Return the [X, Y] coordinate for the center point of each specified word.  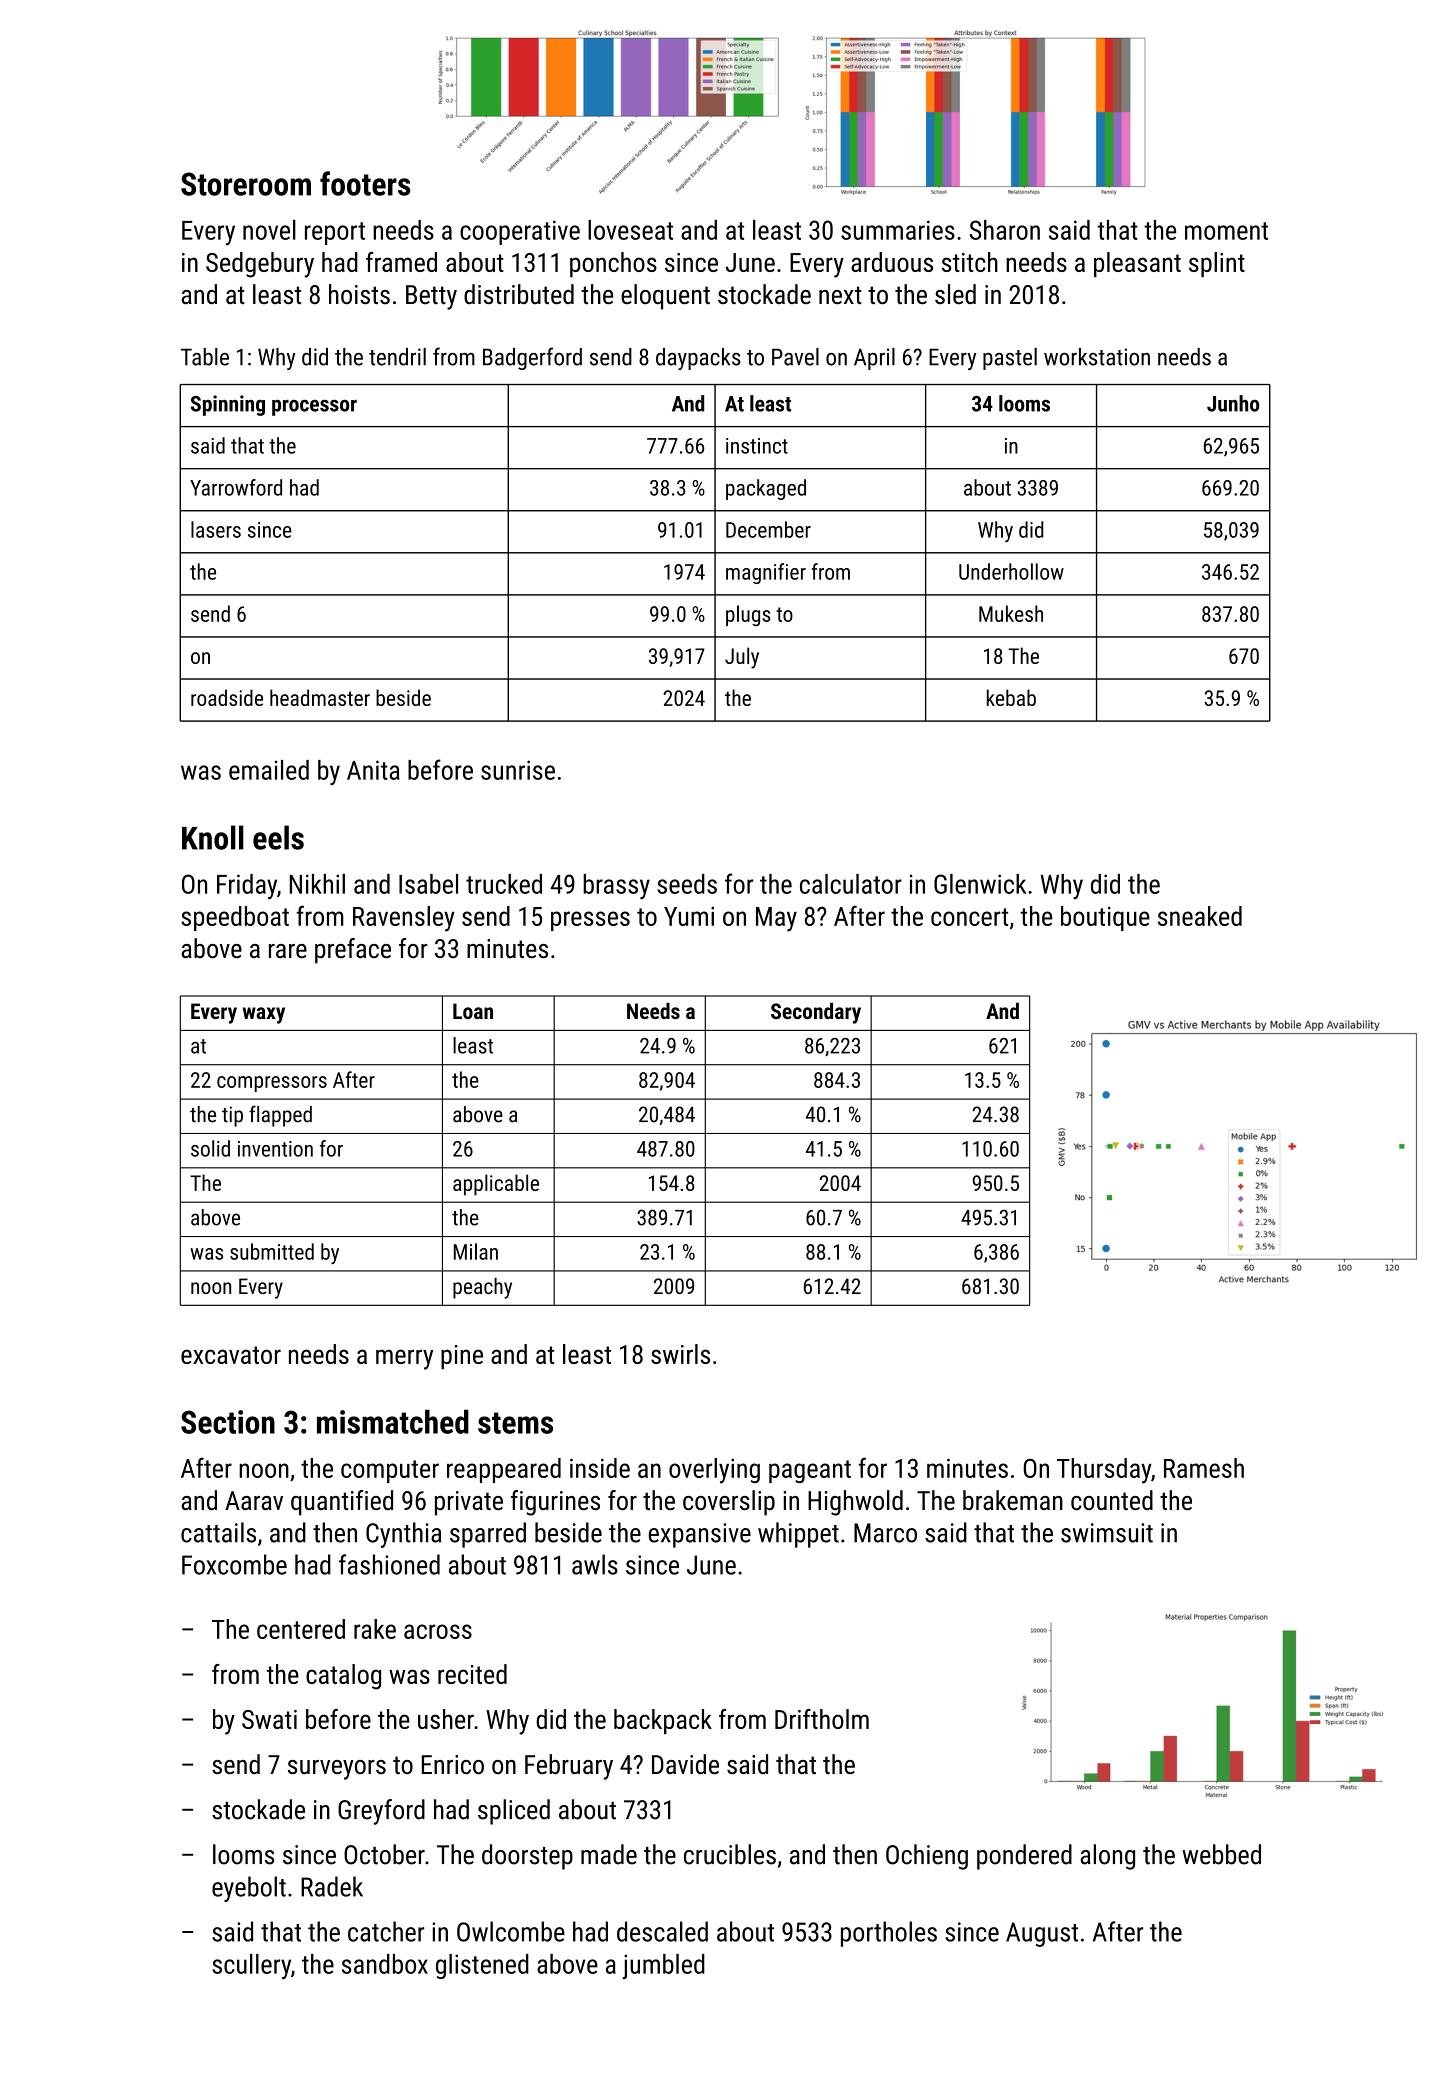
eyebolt [249, 1889]
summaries [898, 230]
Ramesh [1204, 1468]
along [1107, 1857]
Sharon [1005, 230]
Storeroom [246, 184]
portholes [889, 1934]
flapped [280, 1116]
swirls [680, 1354]
